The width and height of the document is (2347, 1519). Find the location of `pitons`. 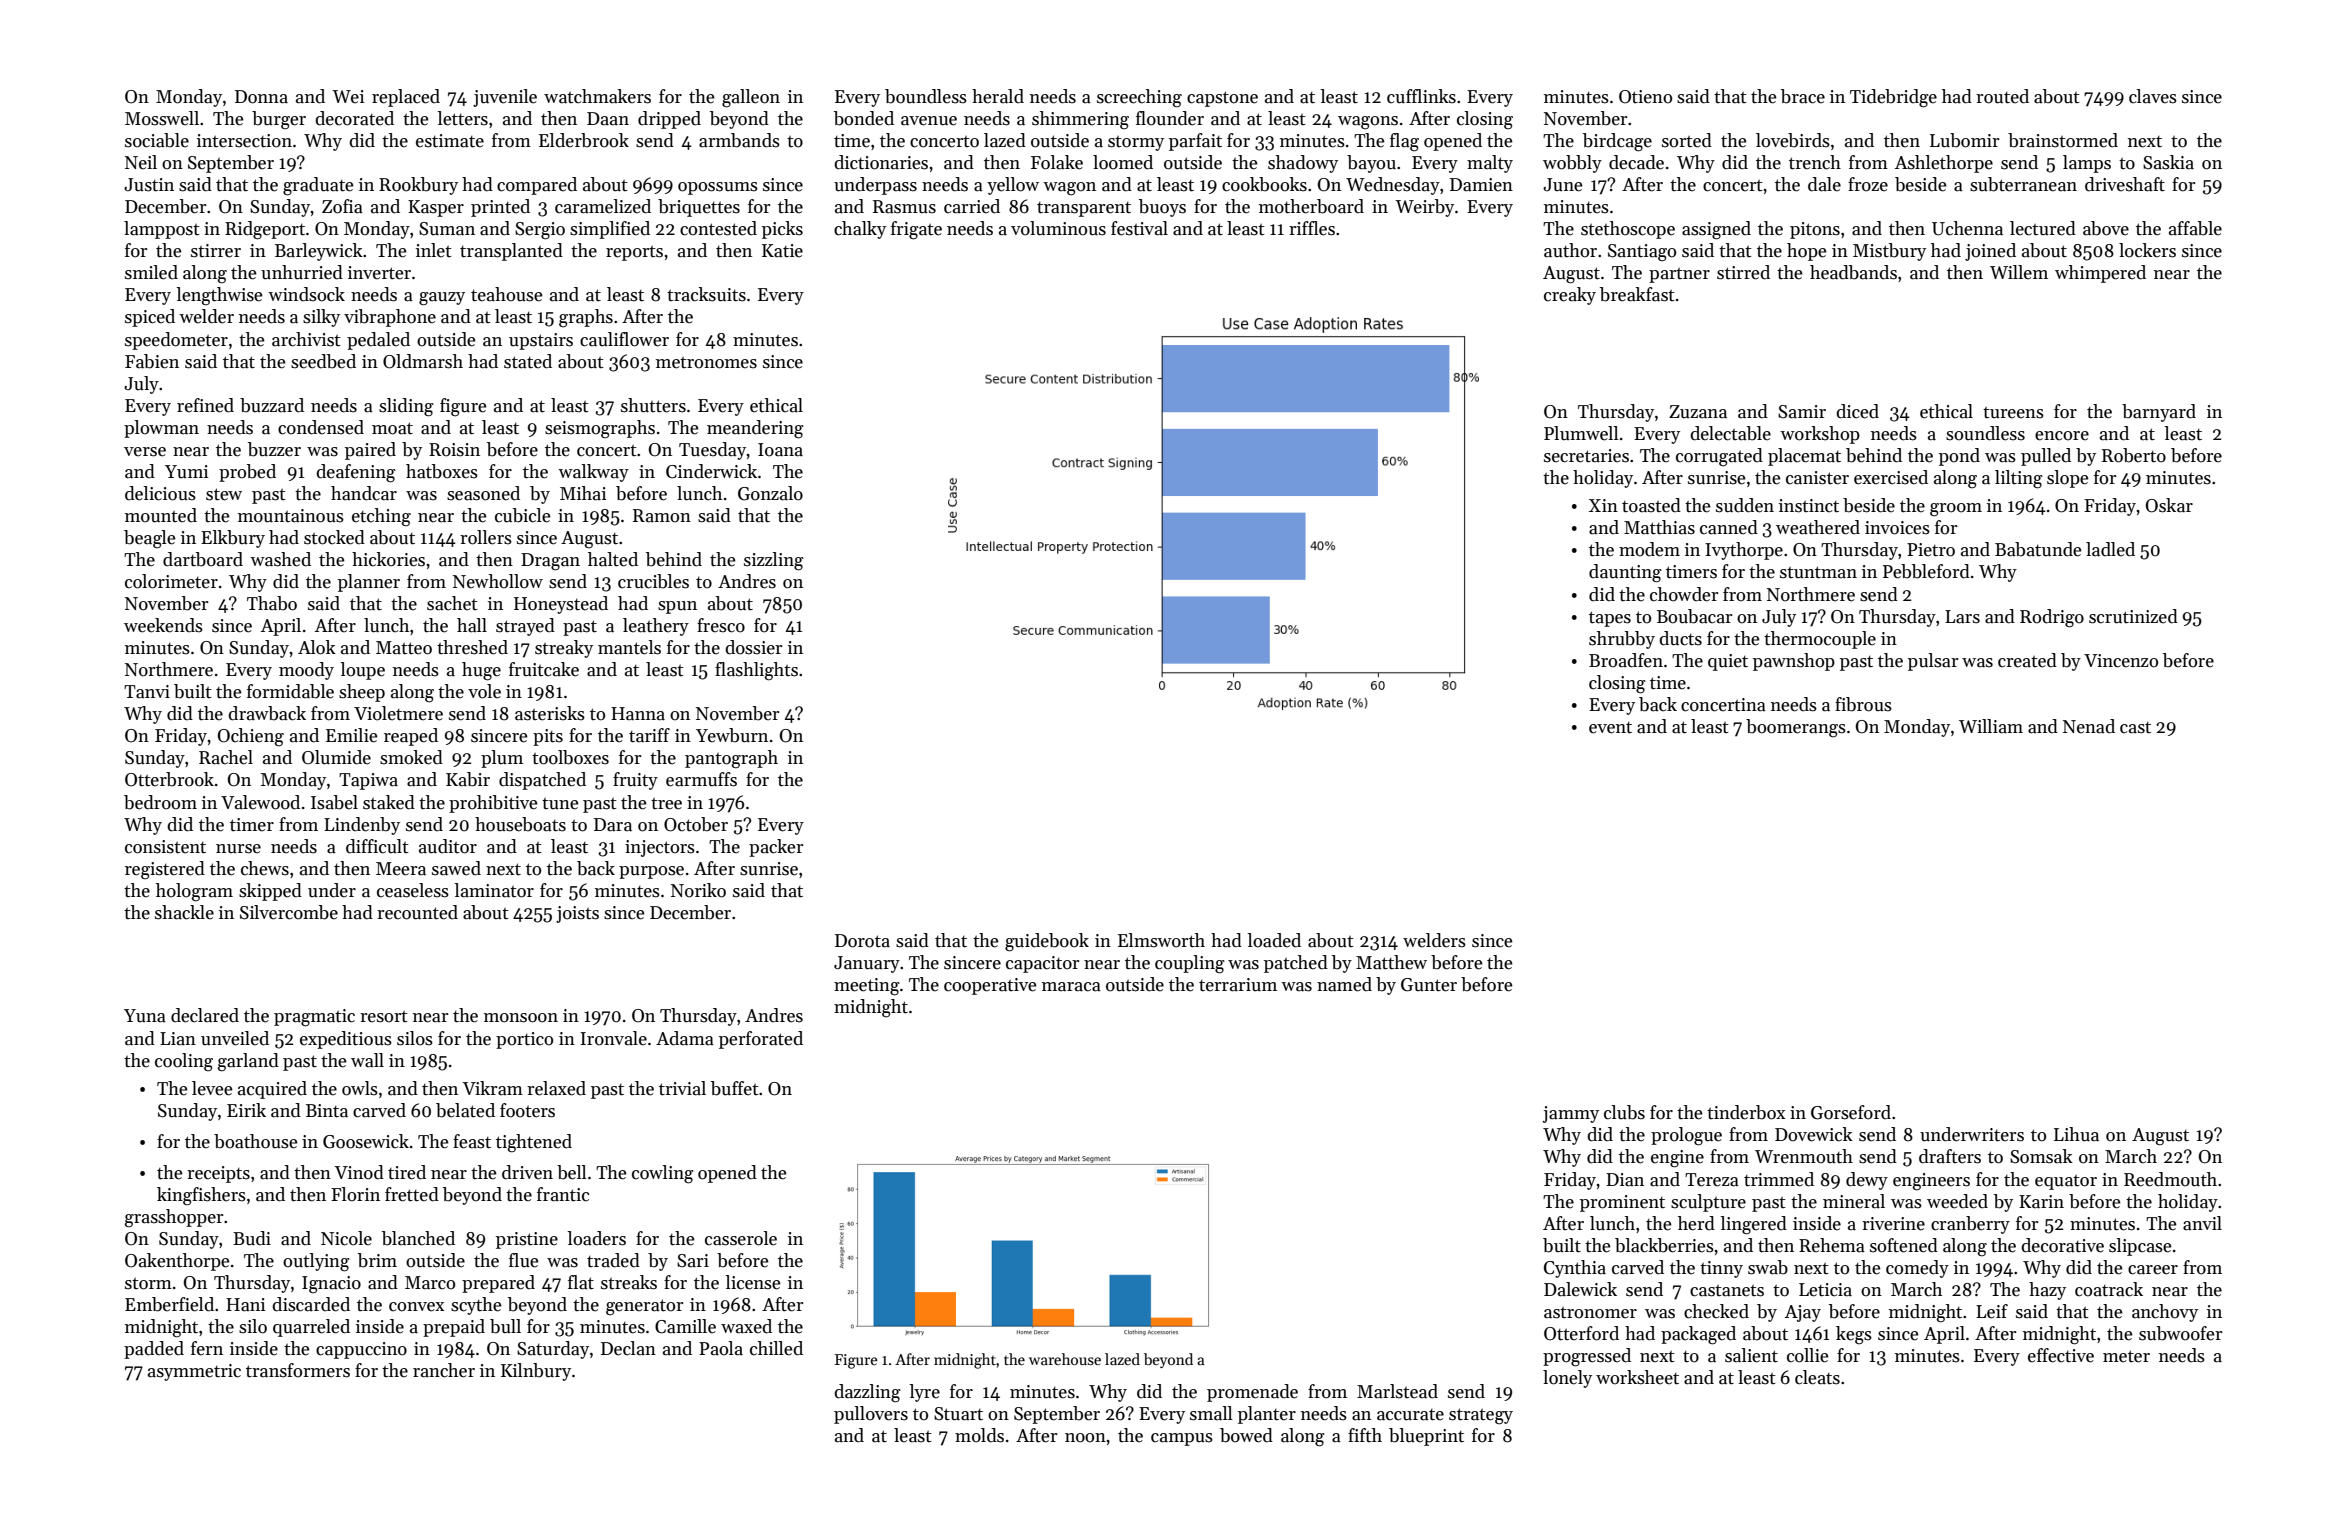

pitons is located at coordinates (1815, 230).
